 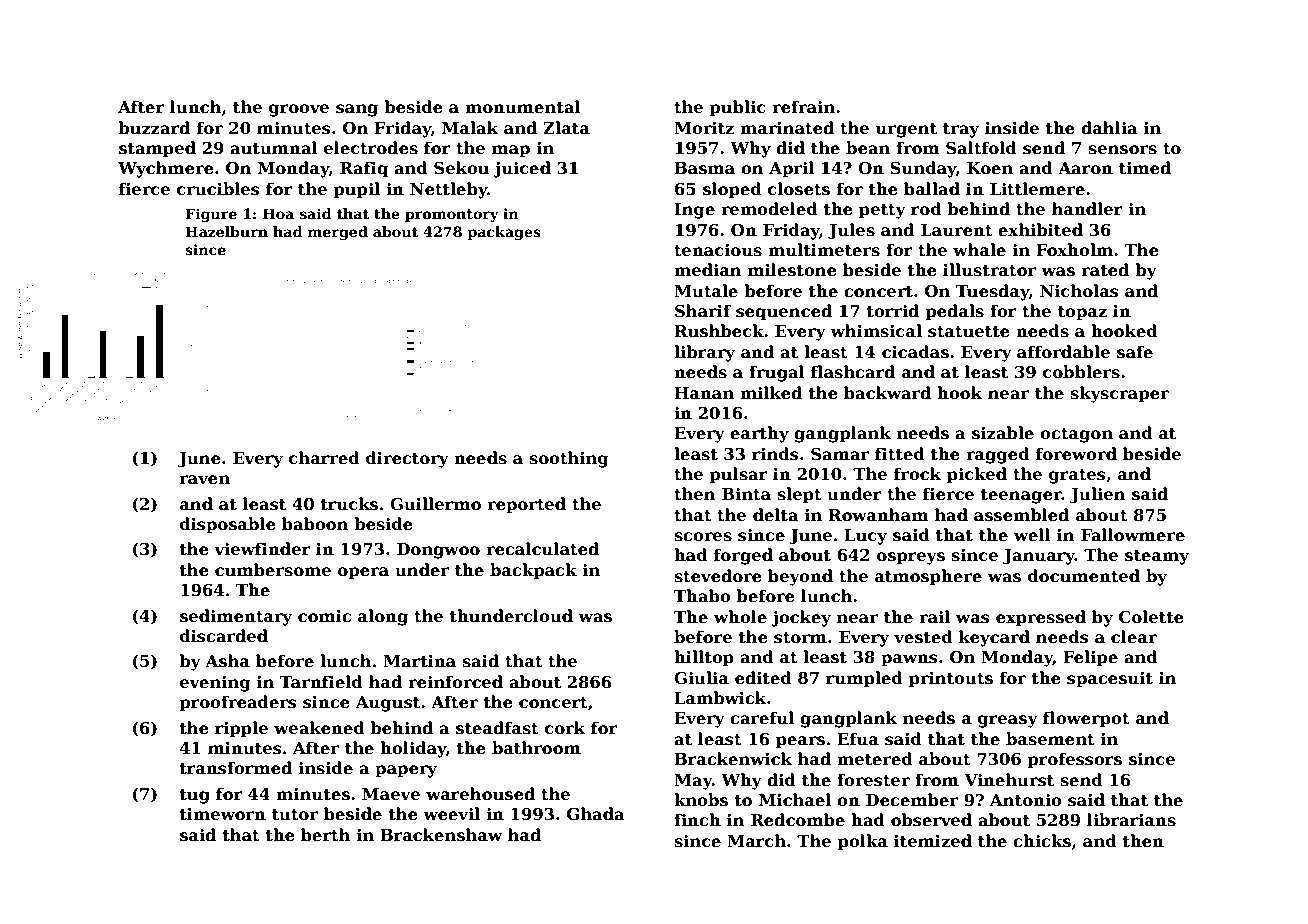 I want to click on Malak, so click(x=470, y=127).
